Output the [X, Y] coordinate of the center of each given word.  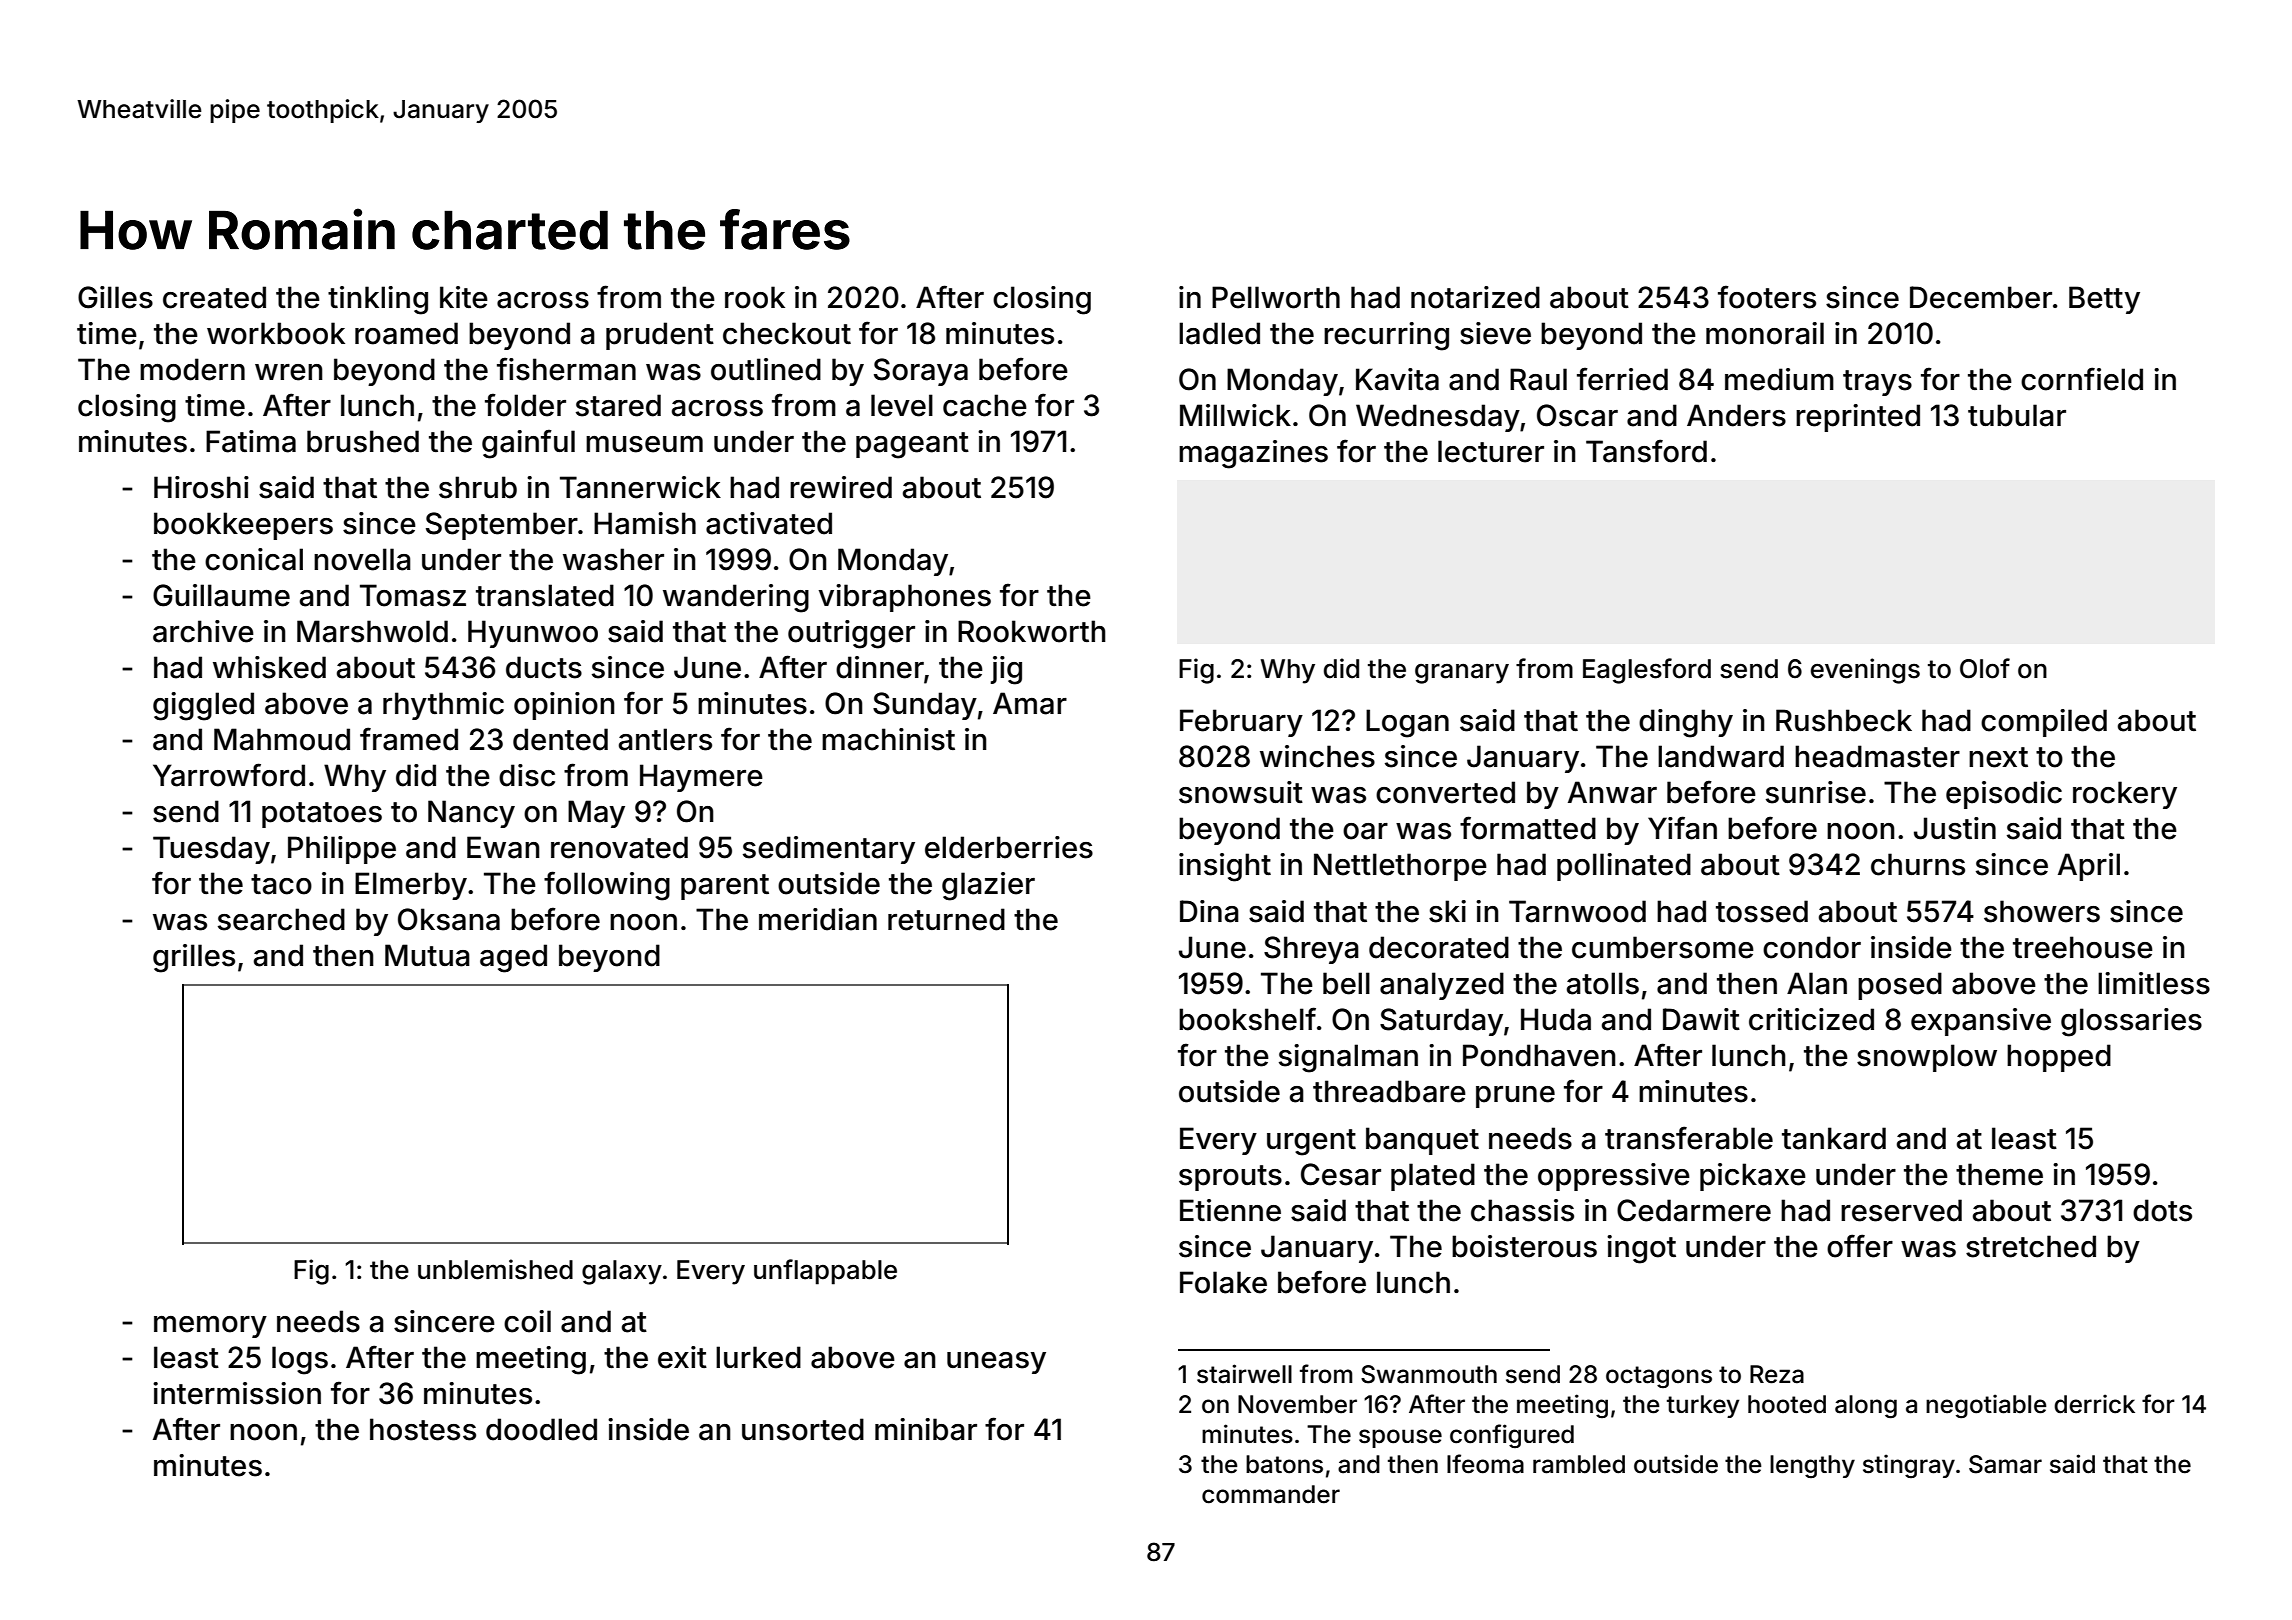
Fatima [251, 441]
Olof [1985, 668]
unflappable [825, 1272]
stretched [2031, 1246]
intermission [237, 1393]
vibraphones [904, 598]
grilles [194, 958]
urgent [1311, 1142]
